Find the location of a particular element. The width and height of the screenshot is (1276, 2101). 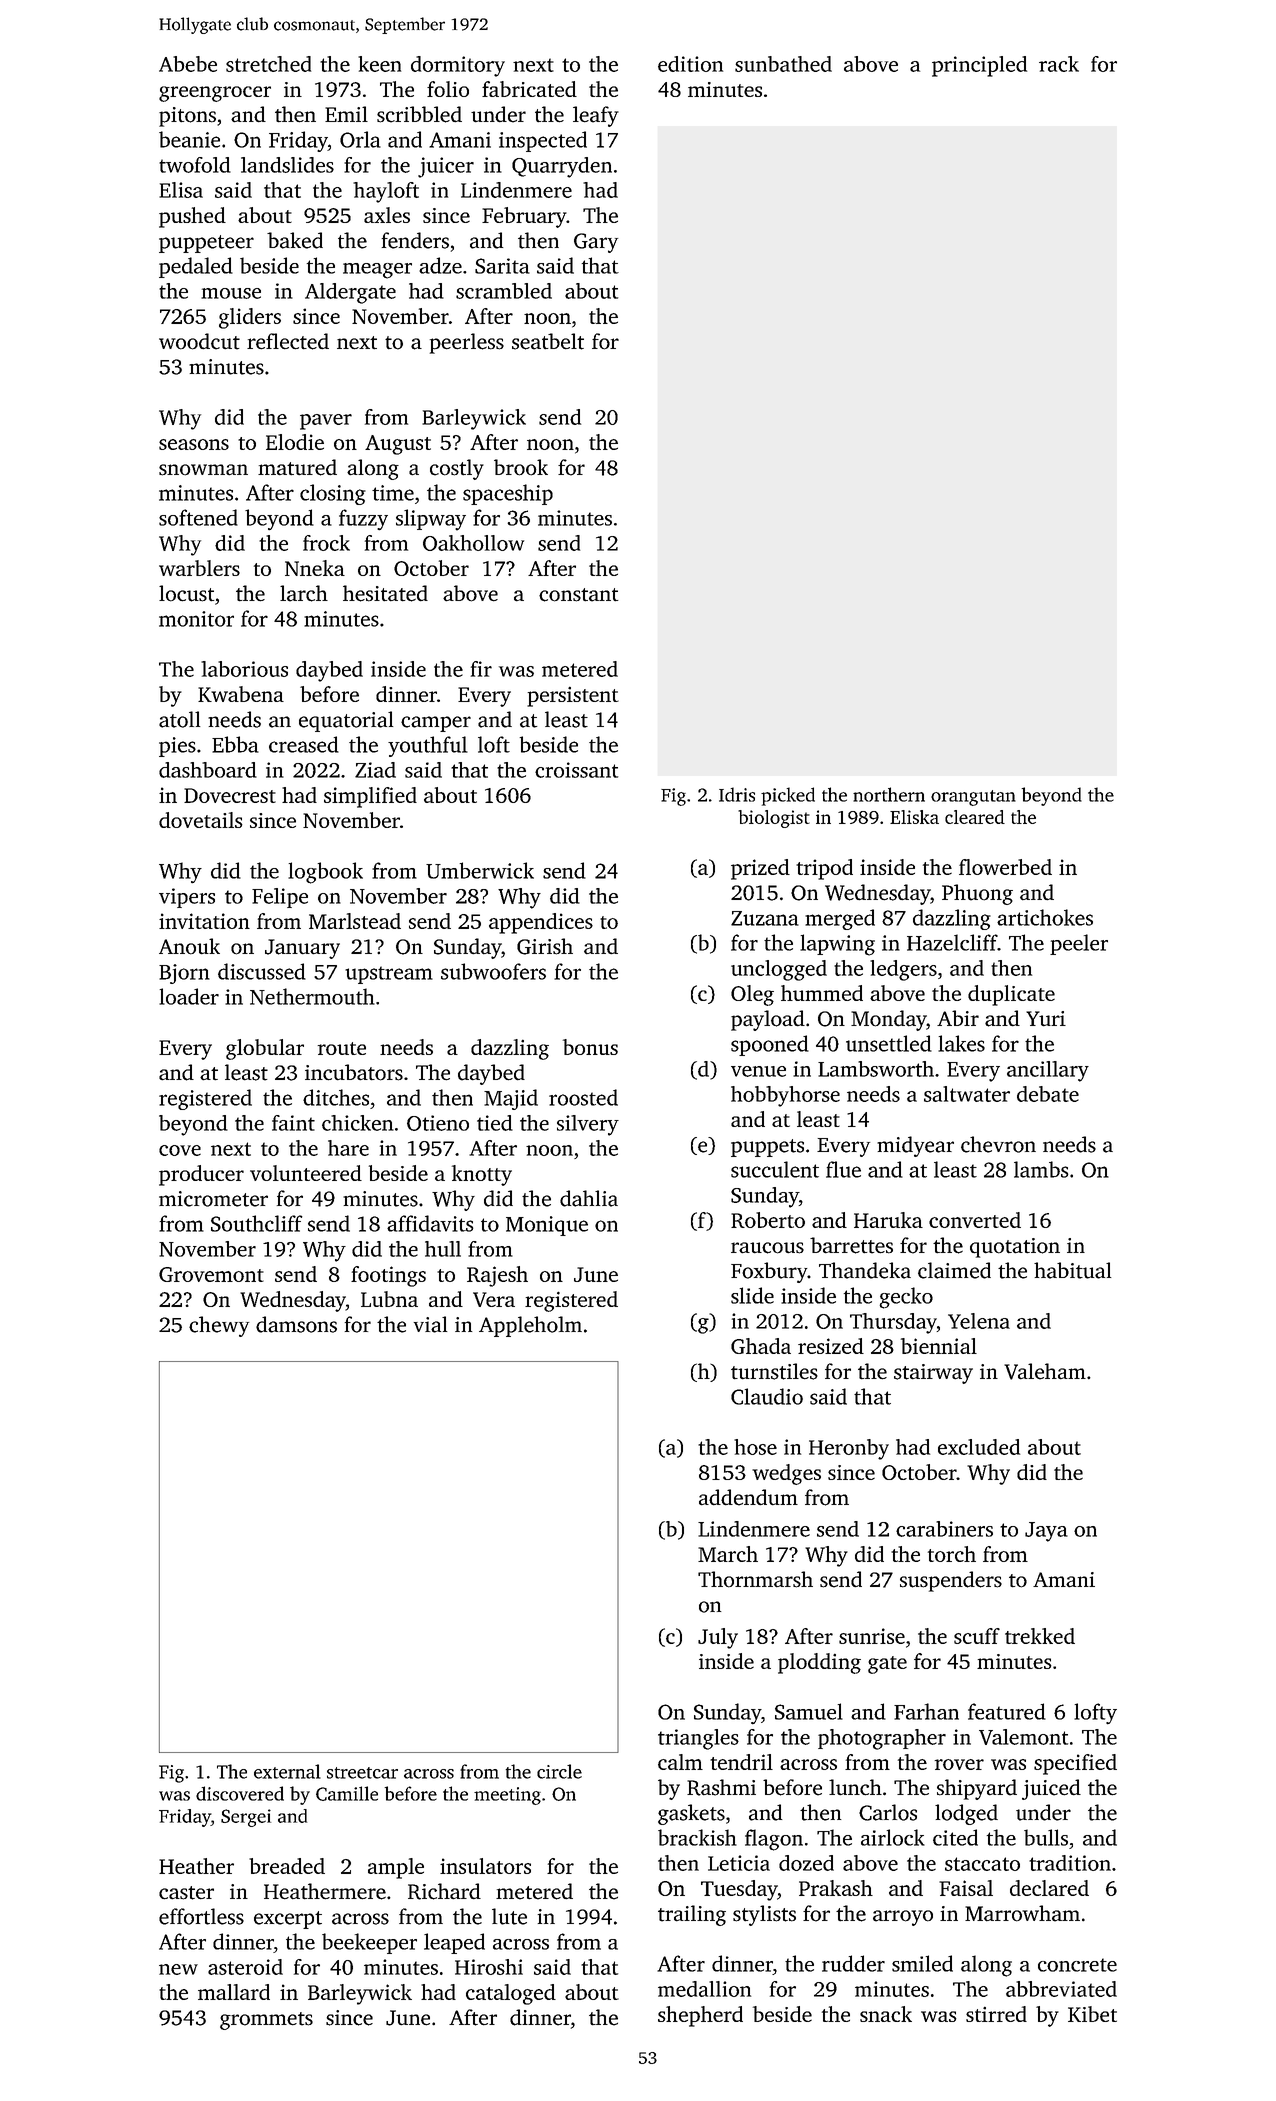

lunch is located at coordinates (855, 1787).
